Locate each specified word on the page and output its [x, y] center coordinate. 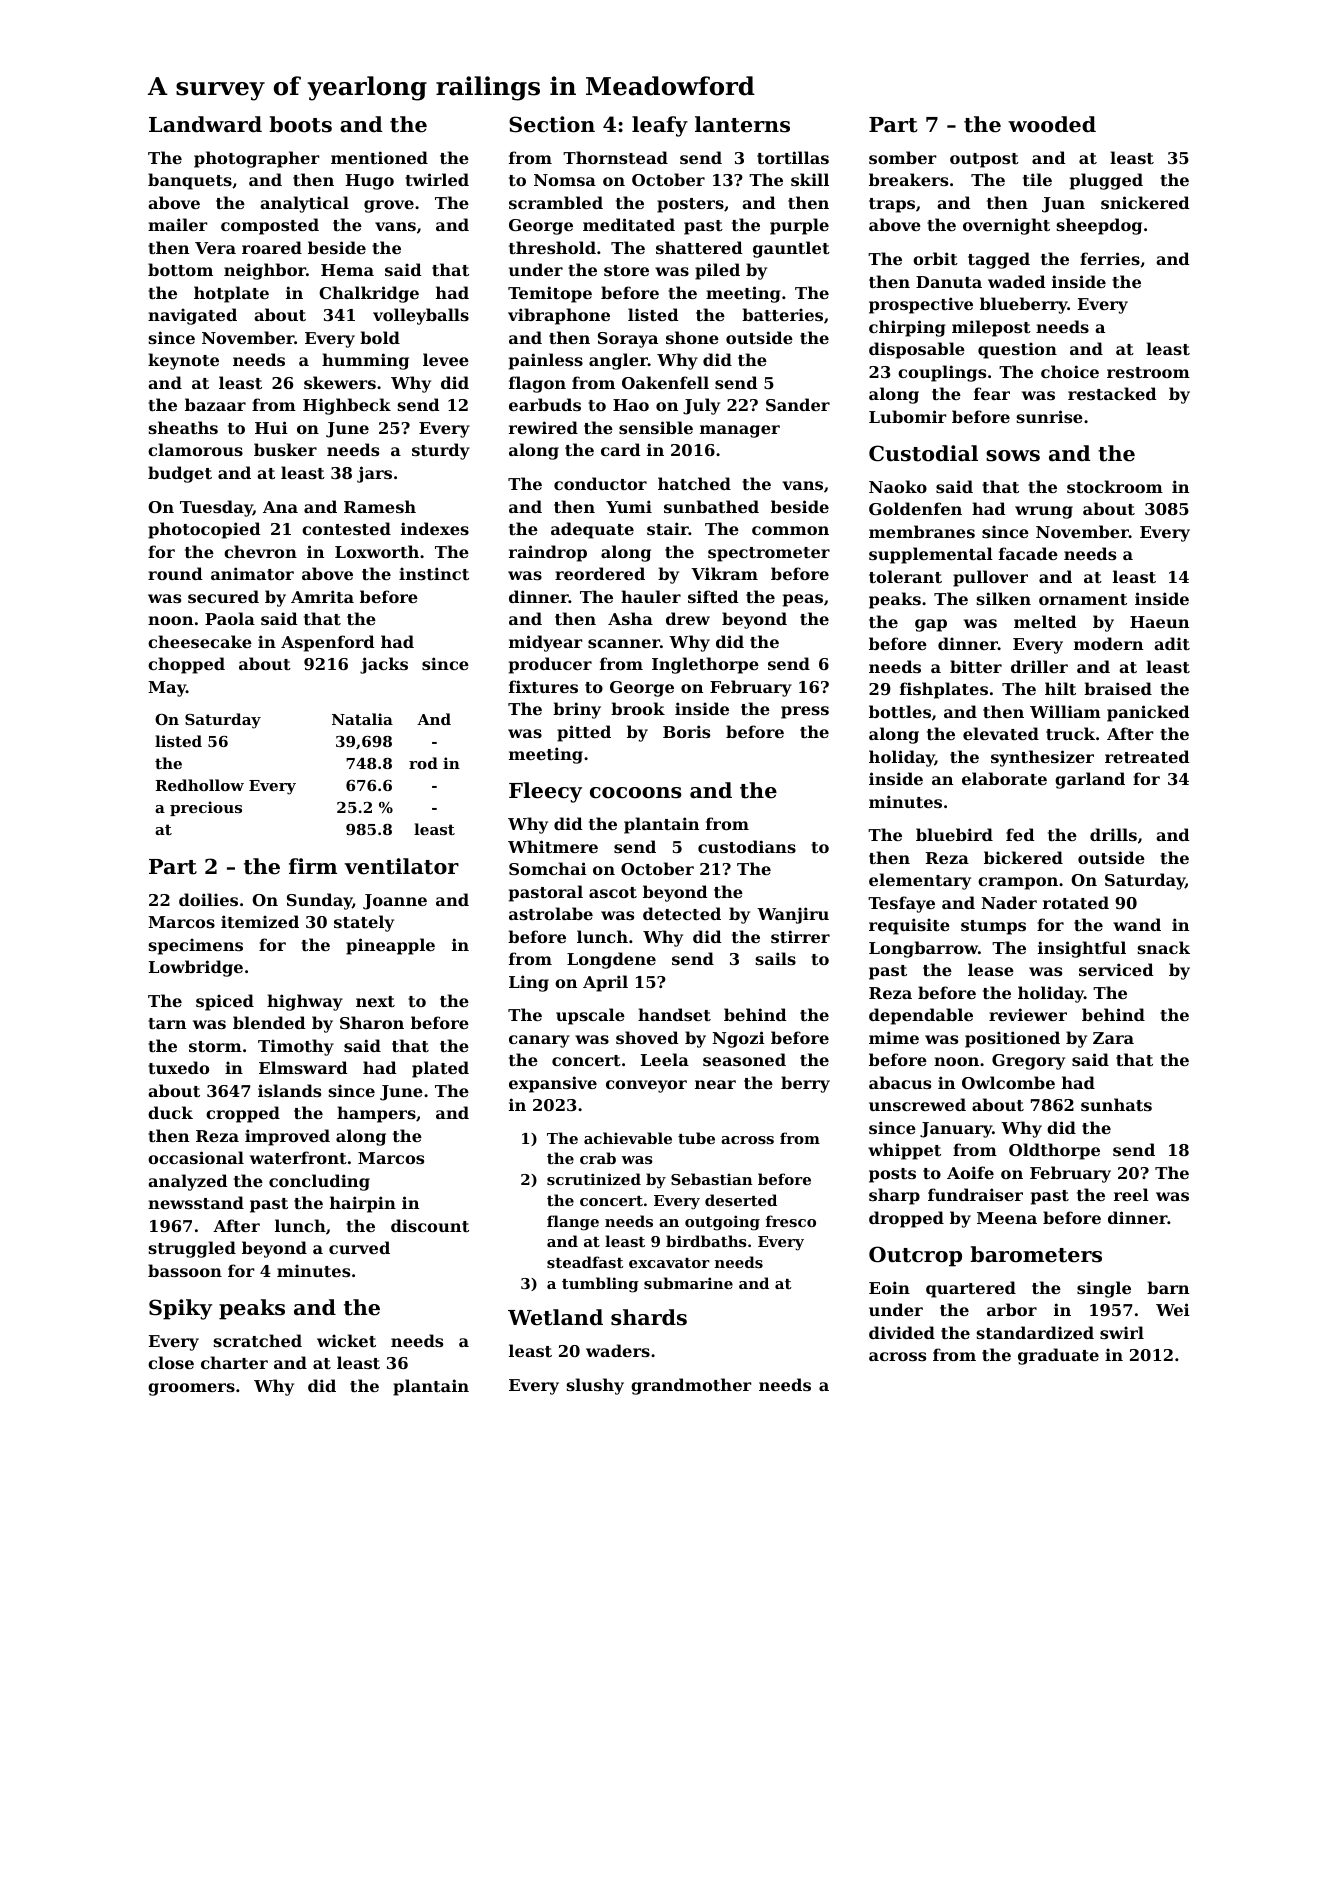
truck [1070, 733]
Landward [205, 124]
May [167, 689]
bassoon [185, 1270]
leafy [660, 126]
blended [269, 1022]
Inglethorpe [705, 665]
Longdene [611, 960]
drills [1113, 834]
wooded [1052, 124]
